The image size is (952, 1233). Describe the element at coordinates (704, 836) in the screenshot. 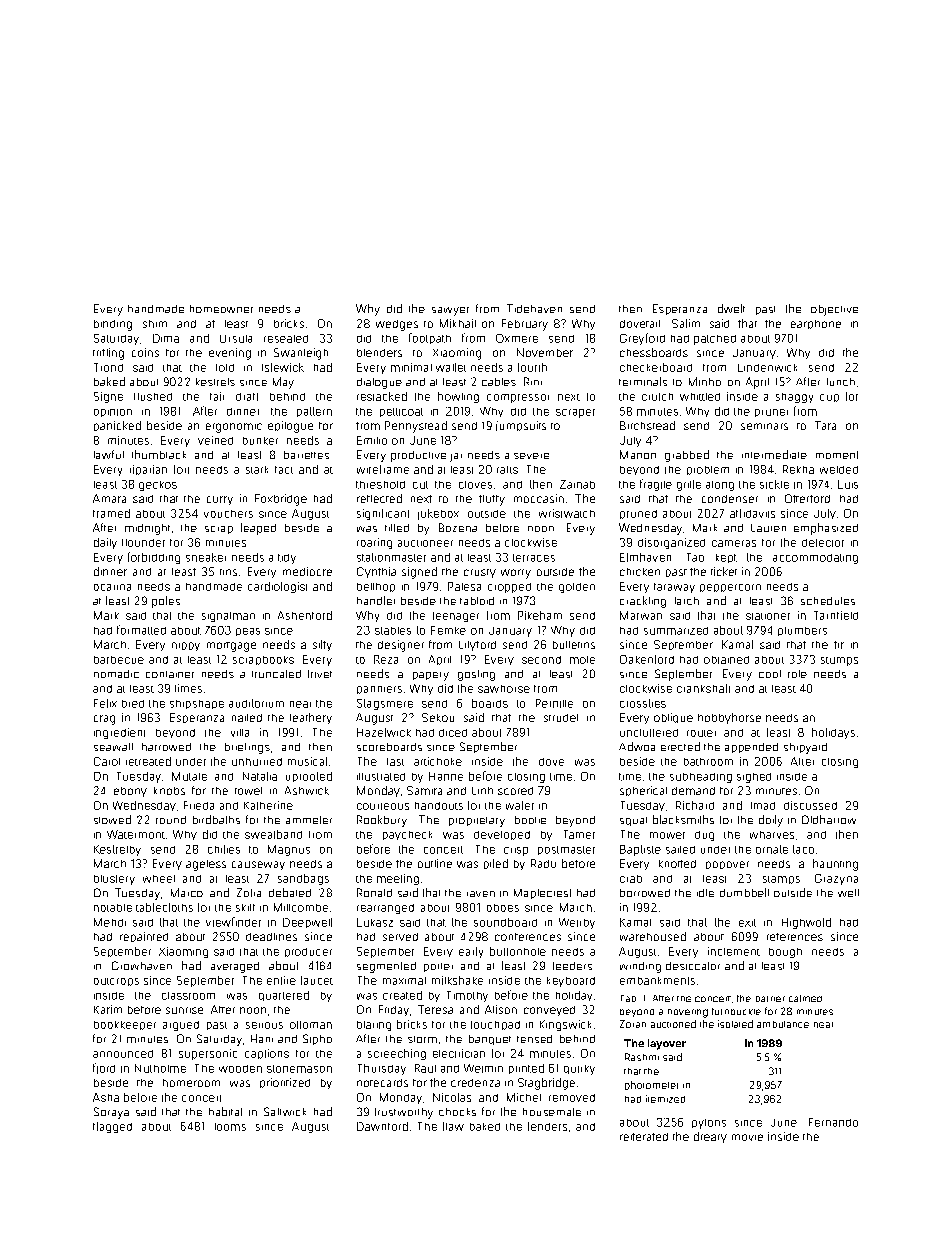

I see `dug` at that location.
